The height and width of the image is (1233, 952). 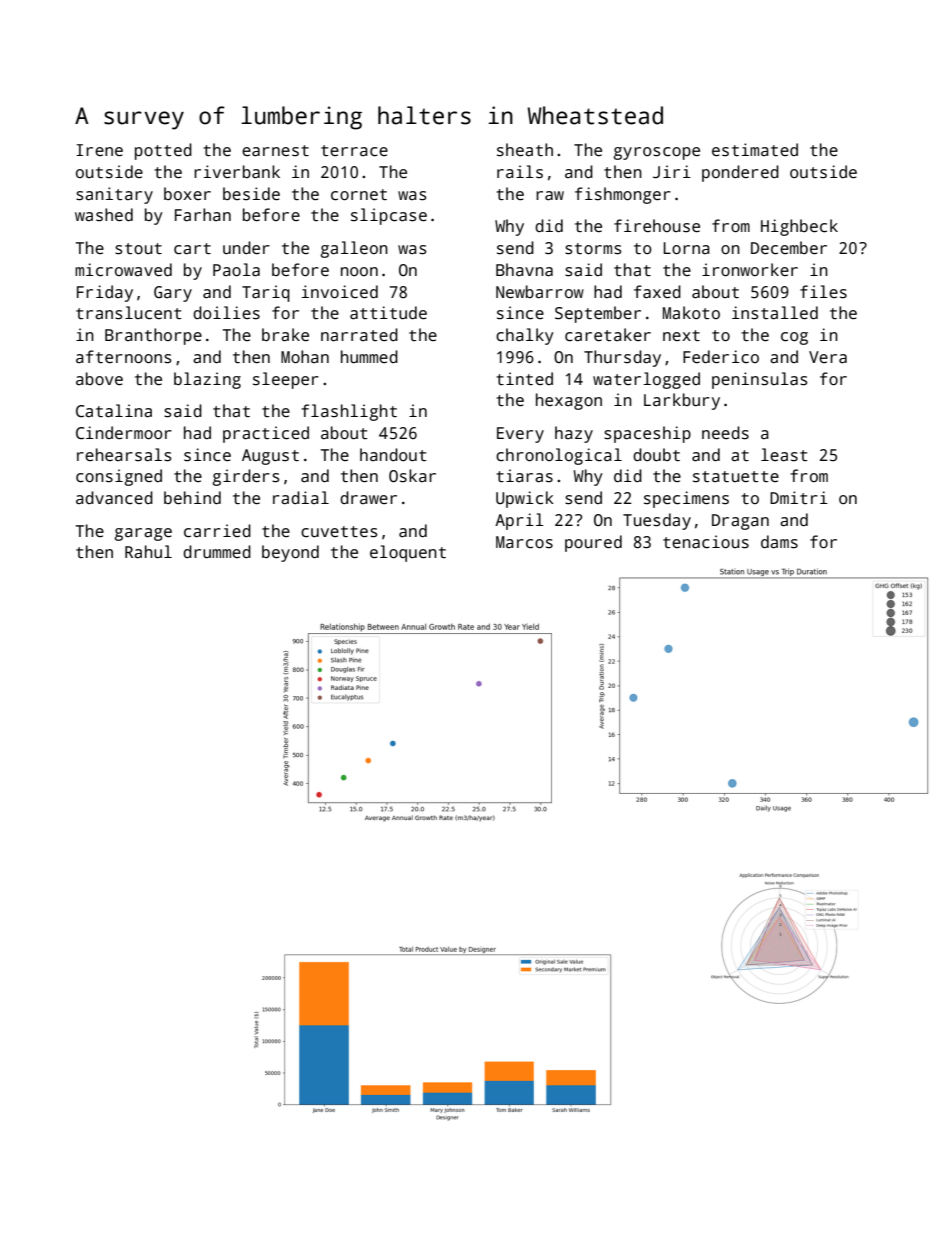 What do you see at coordinates (148, 552) in the image?
I see `Rahul` at bounding box center [148, 552].
